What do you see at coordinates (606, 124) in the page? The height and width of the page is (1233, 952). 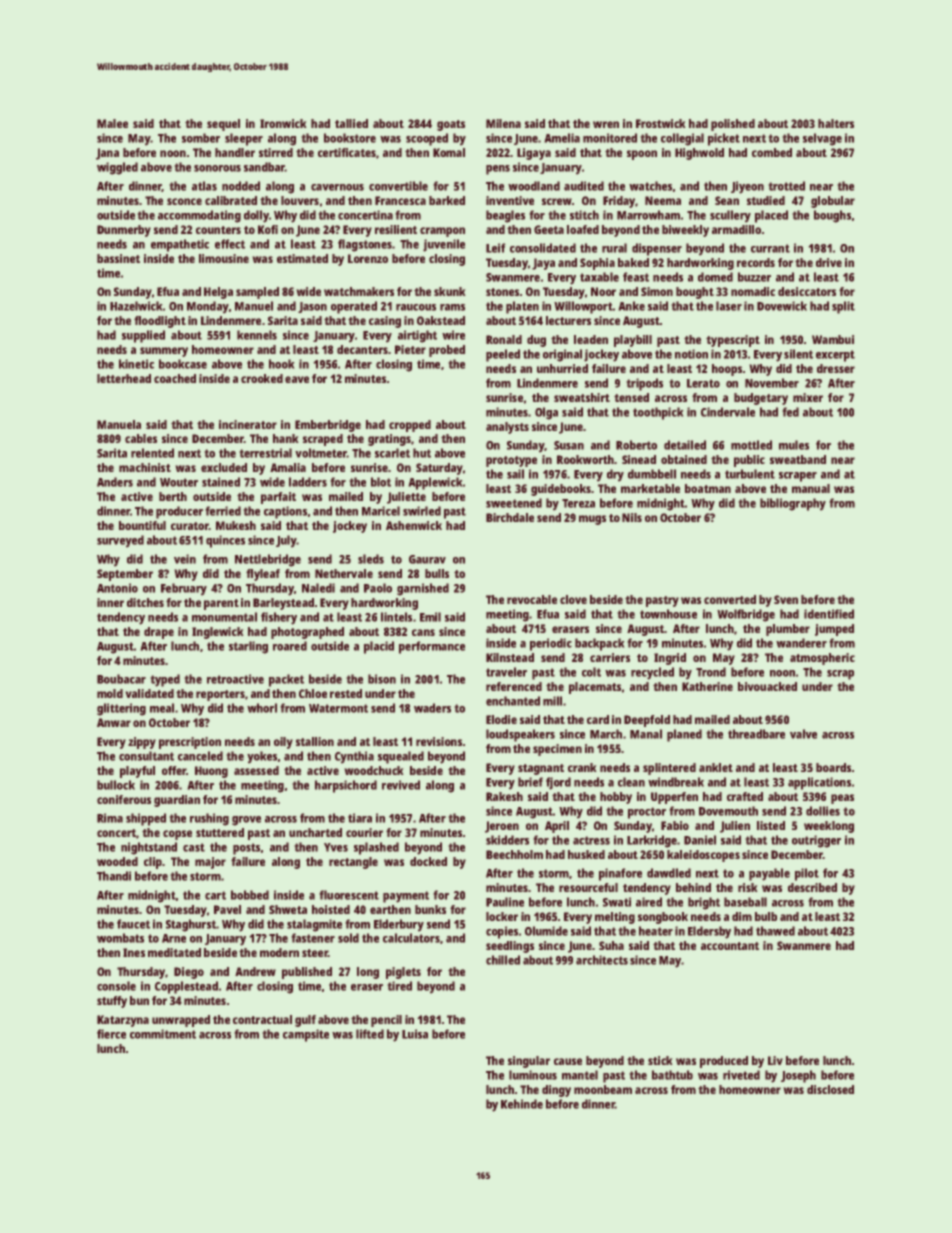 I see `wren` at bounding box center [606, 124].
